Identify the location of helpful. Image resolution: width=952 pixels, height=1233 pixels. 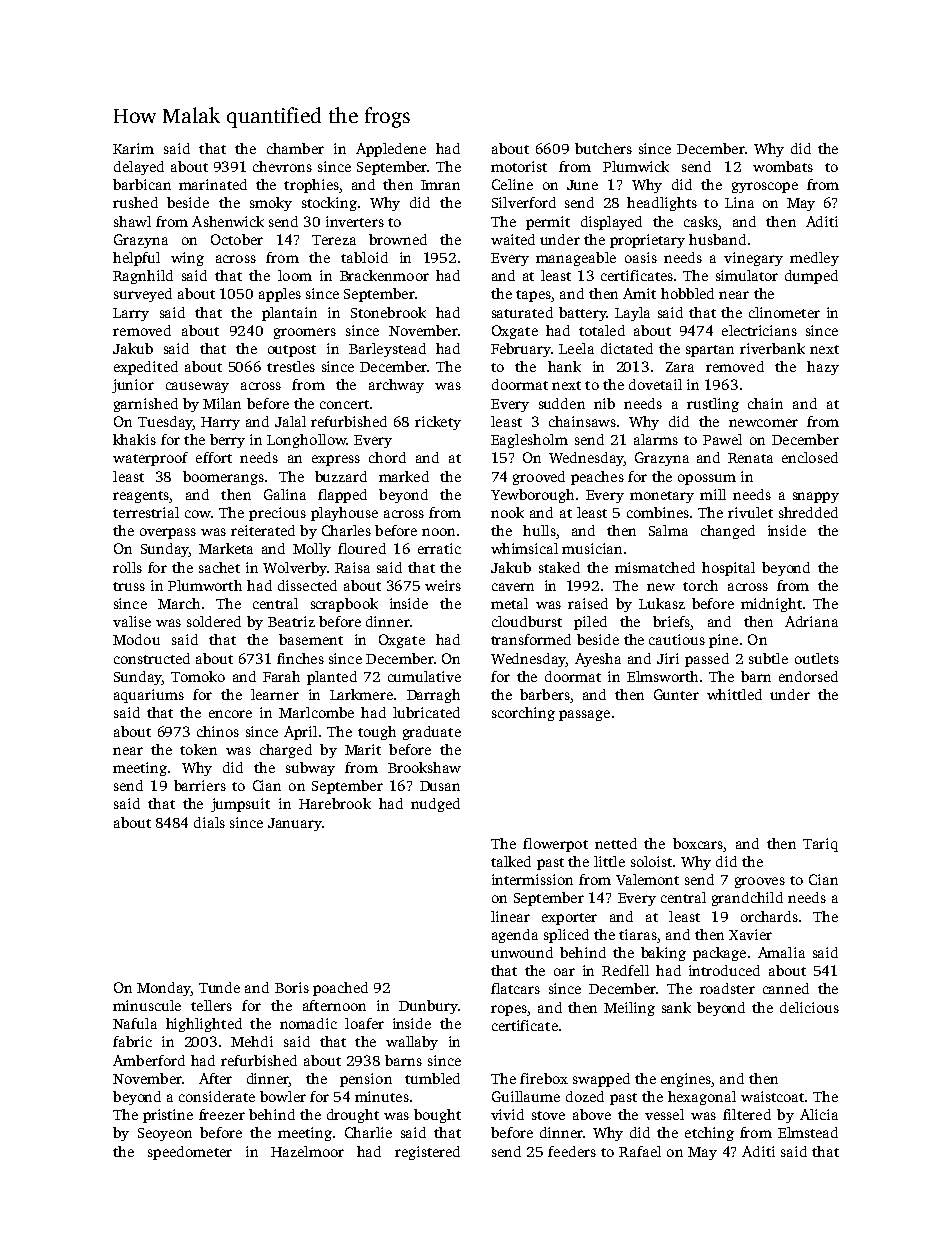
(136, 259).
